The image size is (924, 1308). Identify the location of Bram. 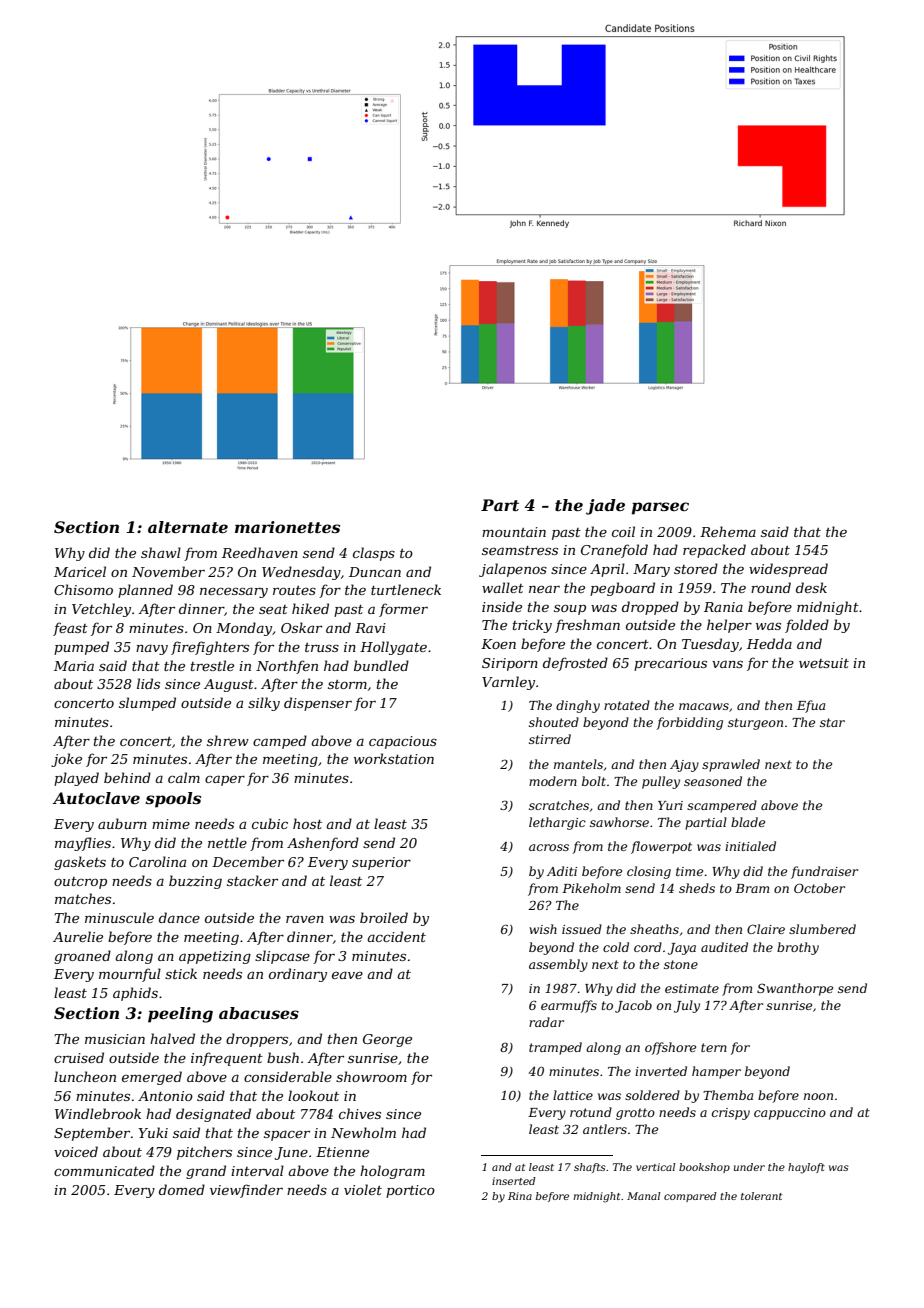
(752, 888).
